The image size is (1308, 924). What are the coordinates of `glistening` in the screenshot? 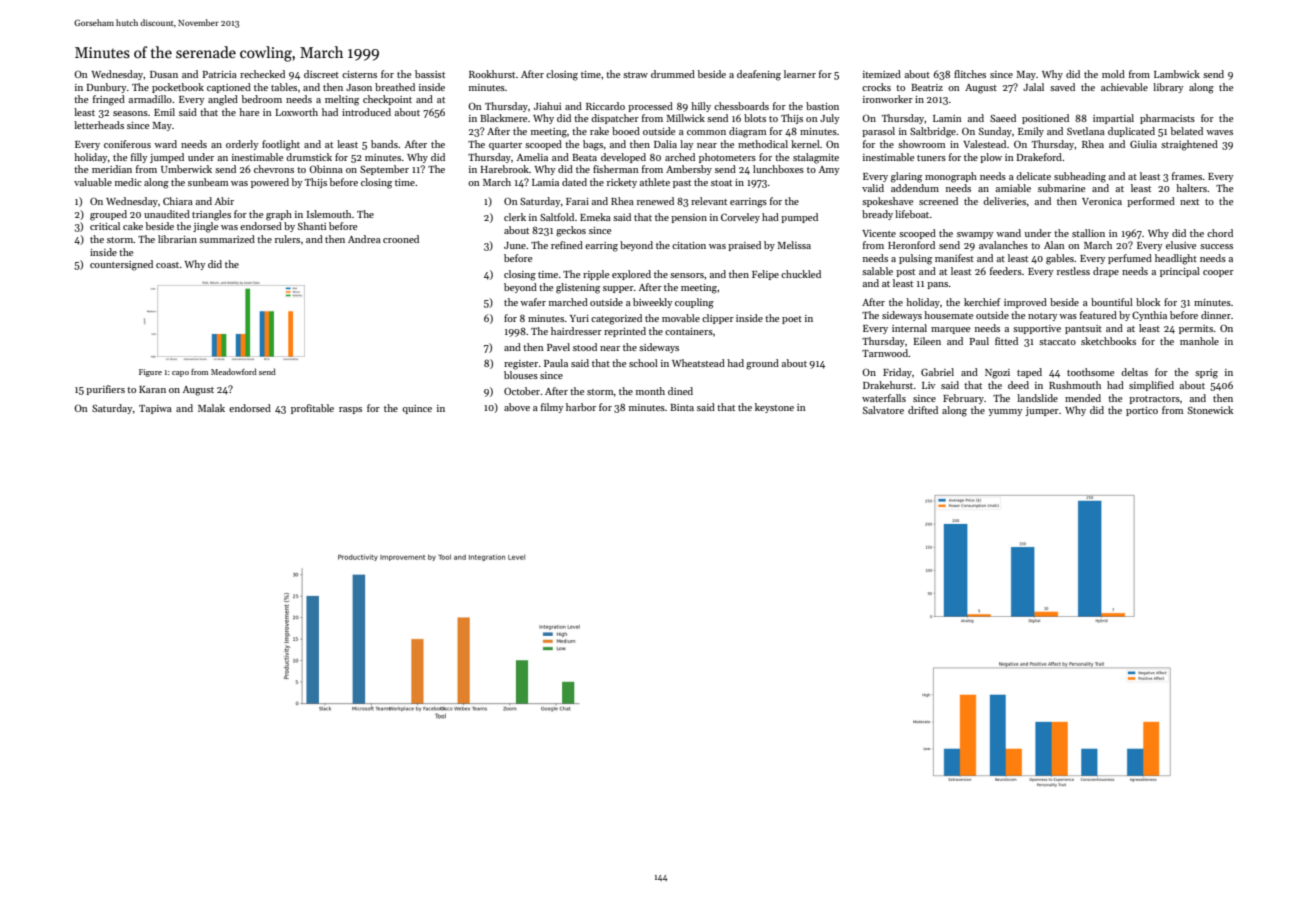 It's located at (578, 288).
